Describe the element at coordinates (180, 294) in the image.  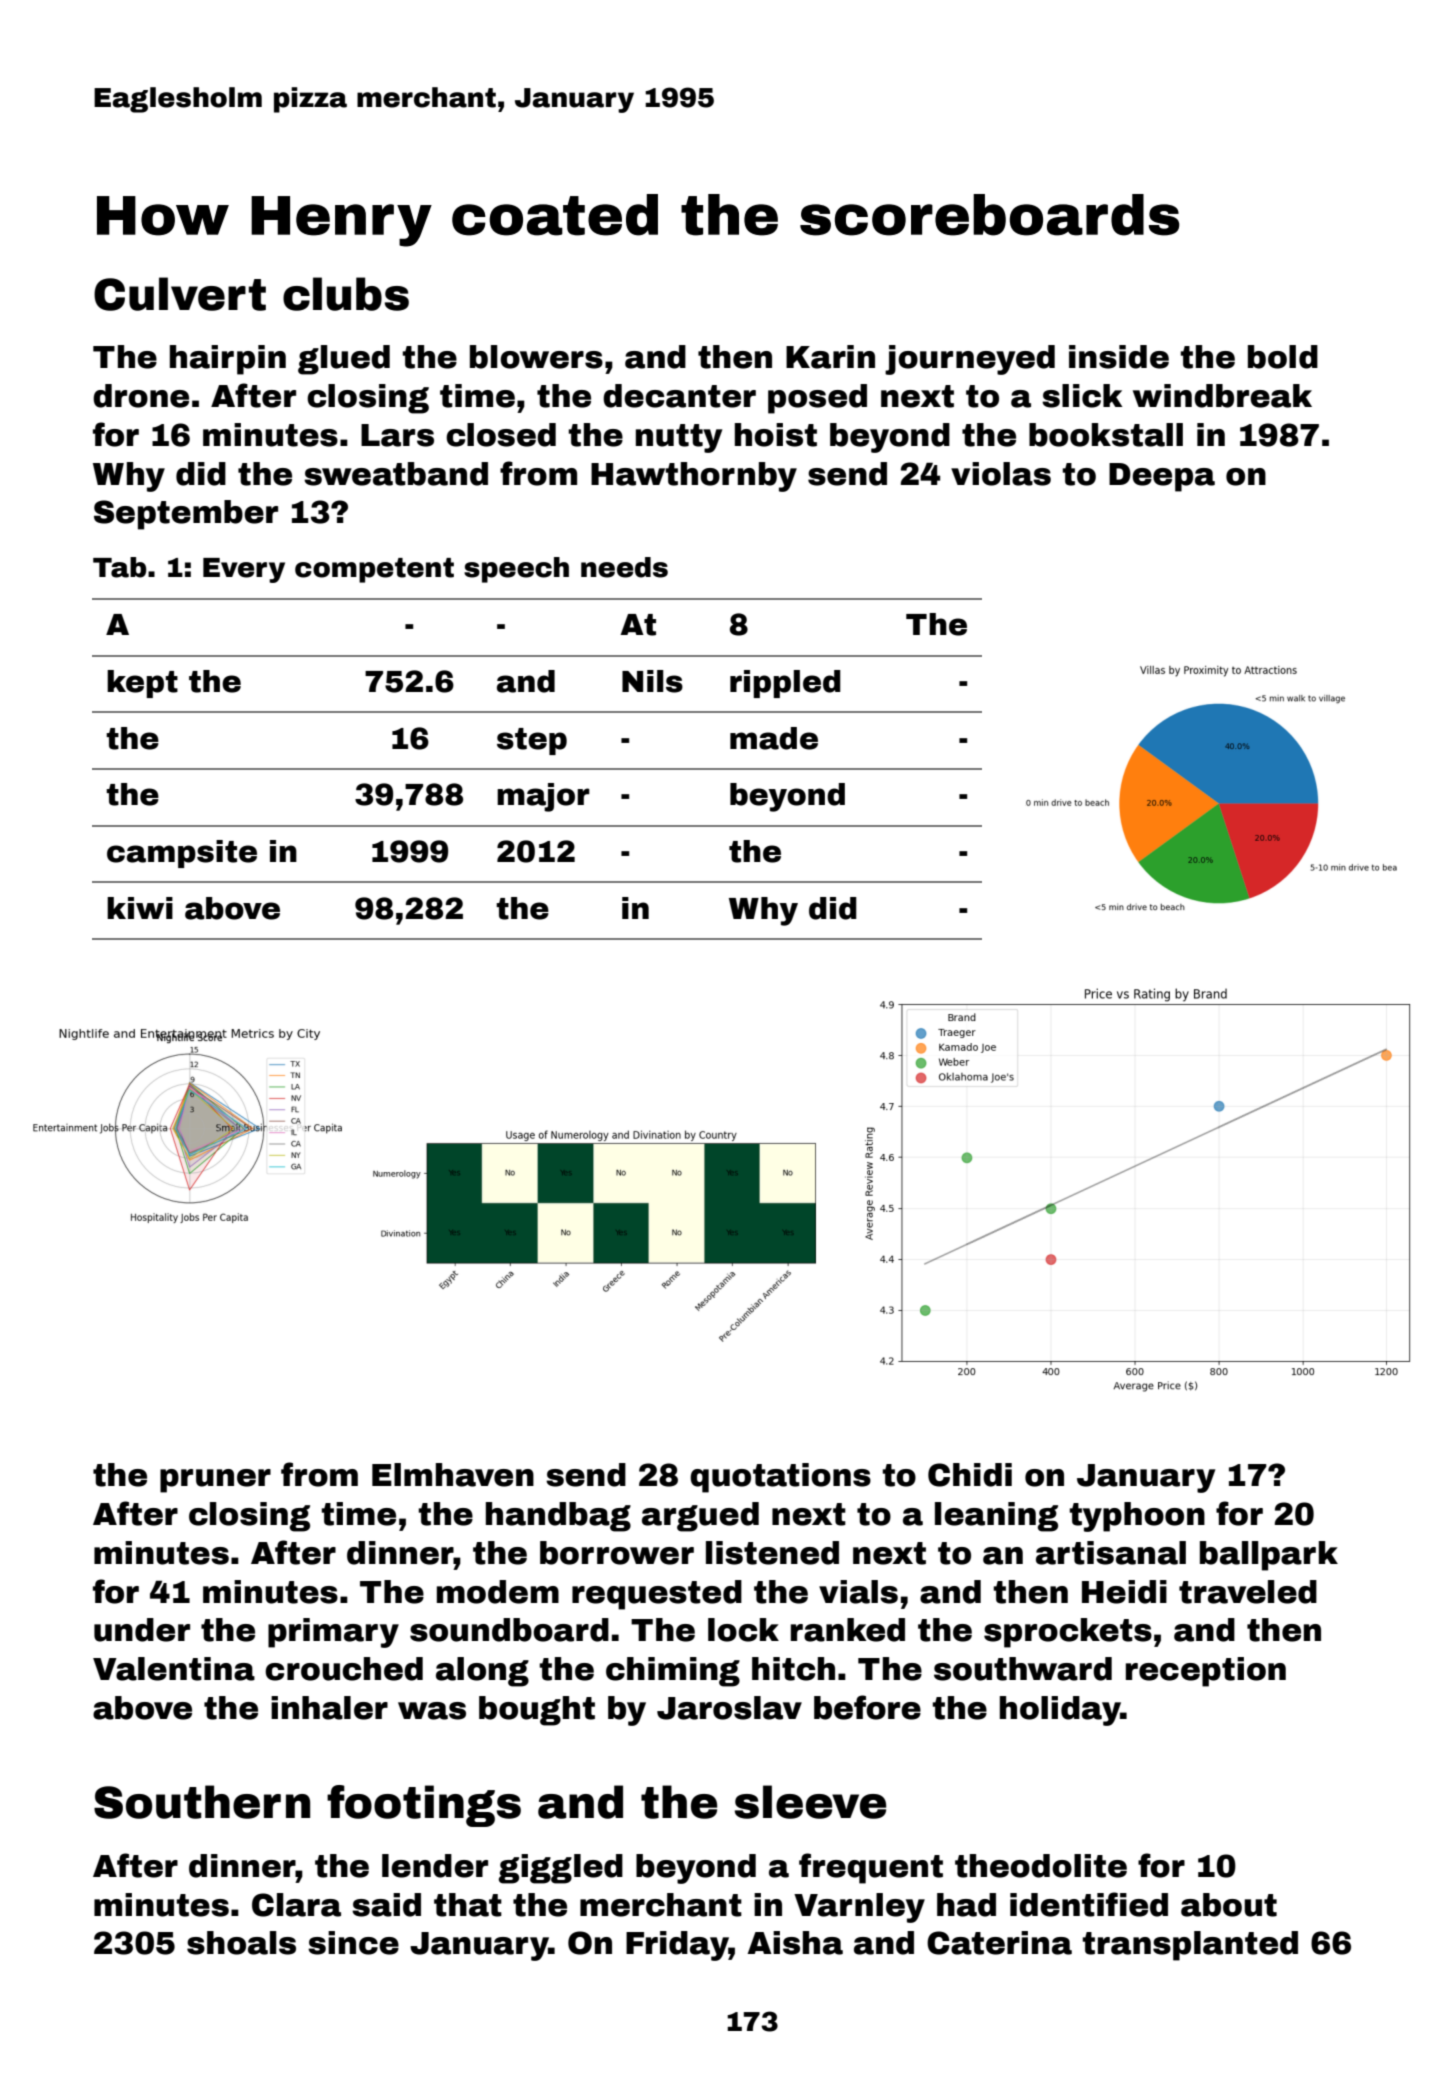
I see `Culvert` at that location.
